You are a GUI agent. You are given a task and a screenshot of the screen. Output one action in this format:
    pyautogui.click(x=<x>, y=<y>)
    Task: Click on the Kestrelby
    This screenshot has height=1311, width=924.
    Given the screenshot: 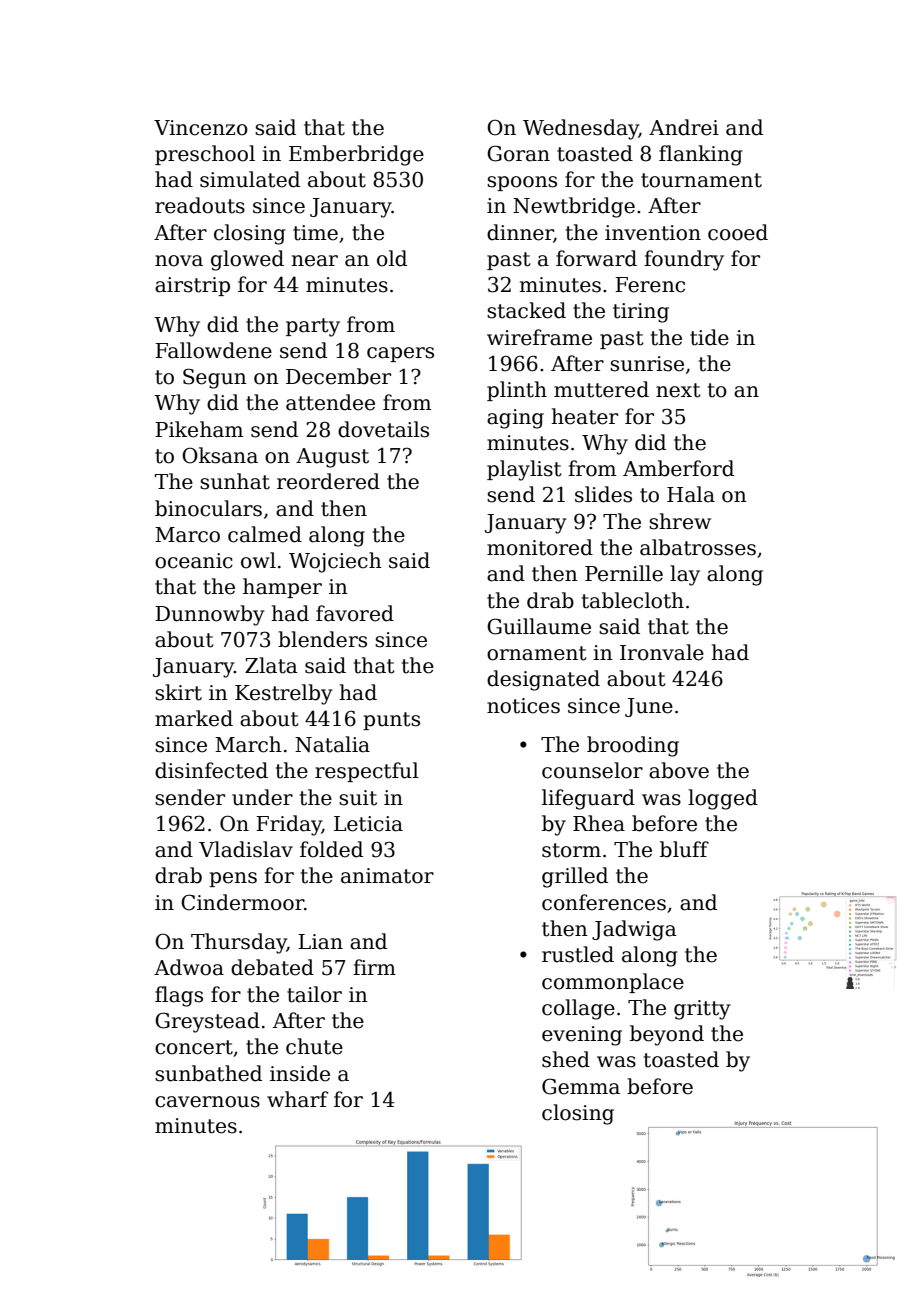 What is the action you would take?
    pyautogui.click(x=284, y=694)
